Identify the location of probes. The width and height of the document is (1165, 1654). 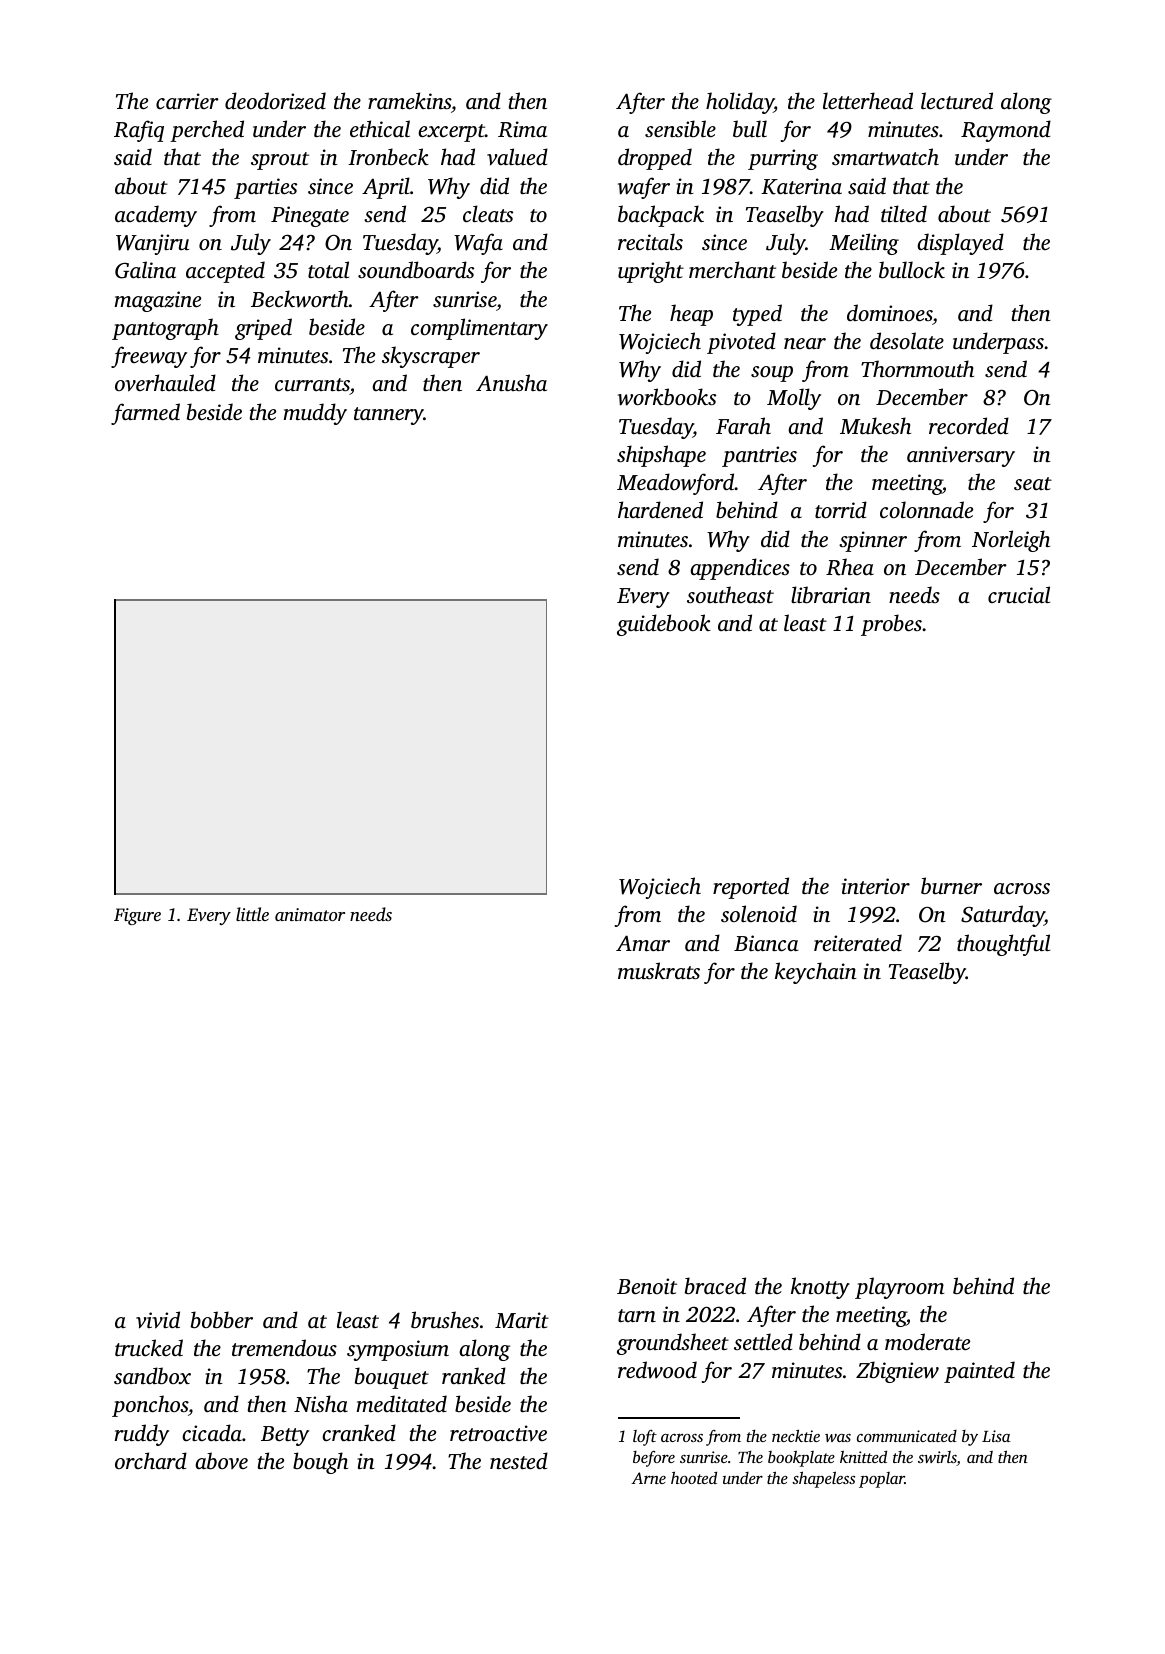
(891, 625).
